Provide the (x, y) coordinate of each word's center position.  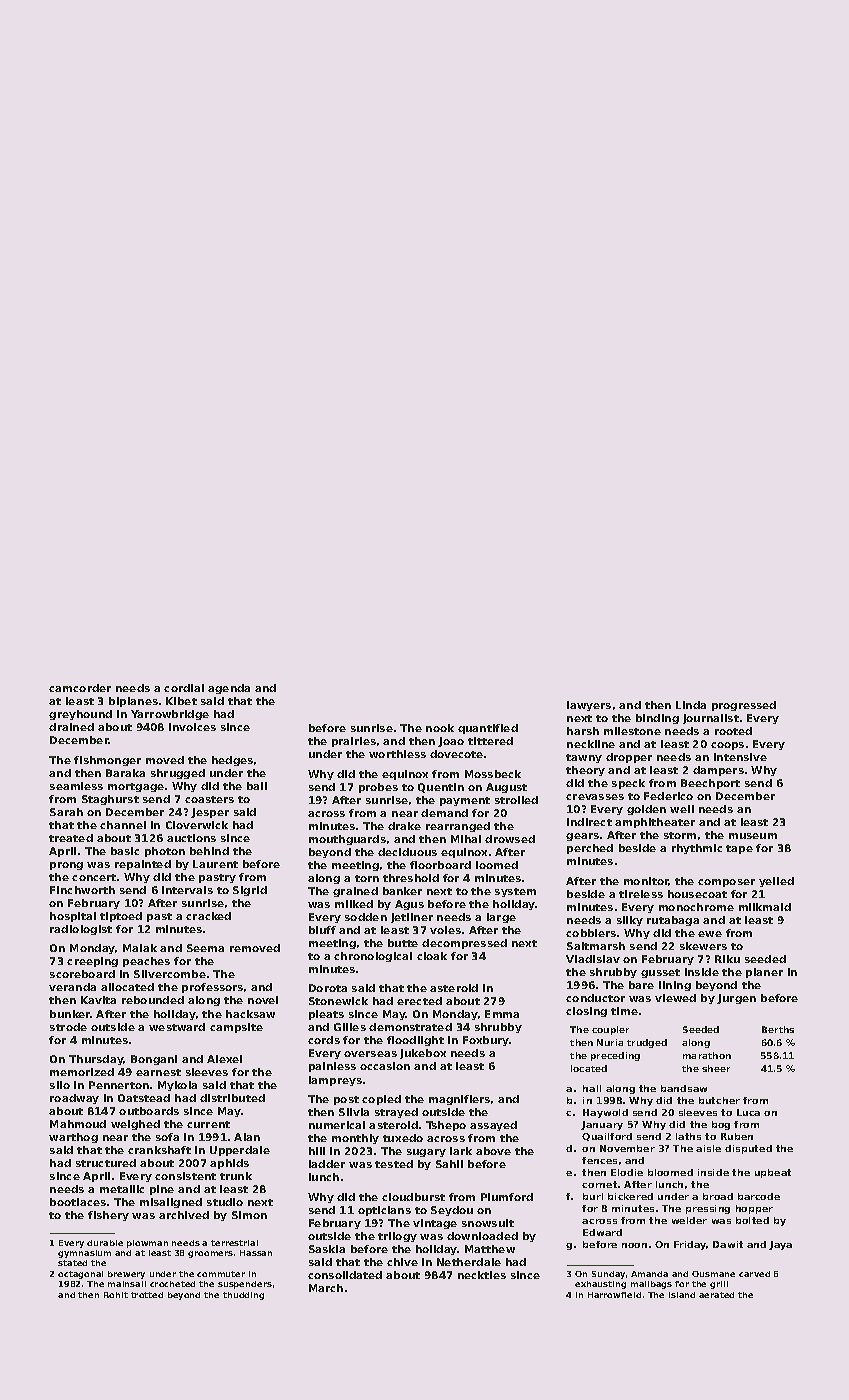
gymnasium (84, 1254)
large (501, 918)
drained (71, 727)
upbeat (773, 1173)
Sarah (66, 812)
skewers (703, 946)
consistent (185, 1176)
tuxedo (403, 1138)
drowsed (510, 839)
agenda (229, 689)
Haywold (605, 1113)
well (682, 809)
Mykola (177, 1086)
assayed (493, 1126)
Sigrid (250, 891)
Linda (691, 705)
